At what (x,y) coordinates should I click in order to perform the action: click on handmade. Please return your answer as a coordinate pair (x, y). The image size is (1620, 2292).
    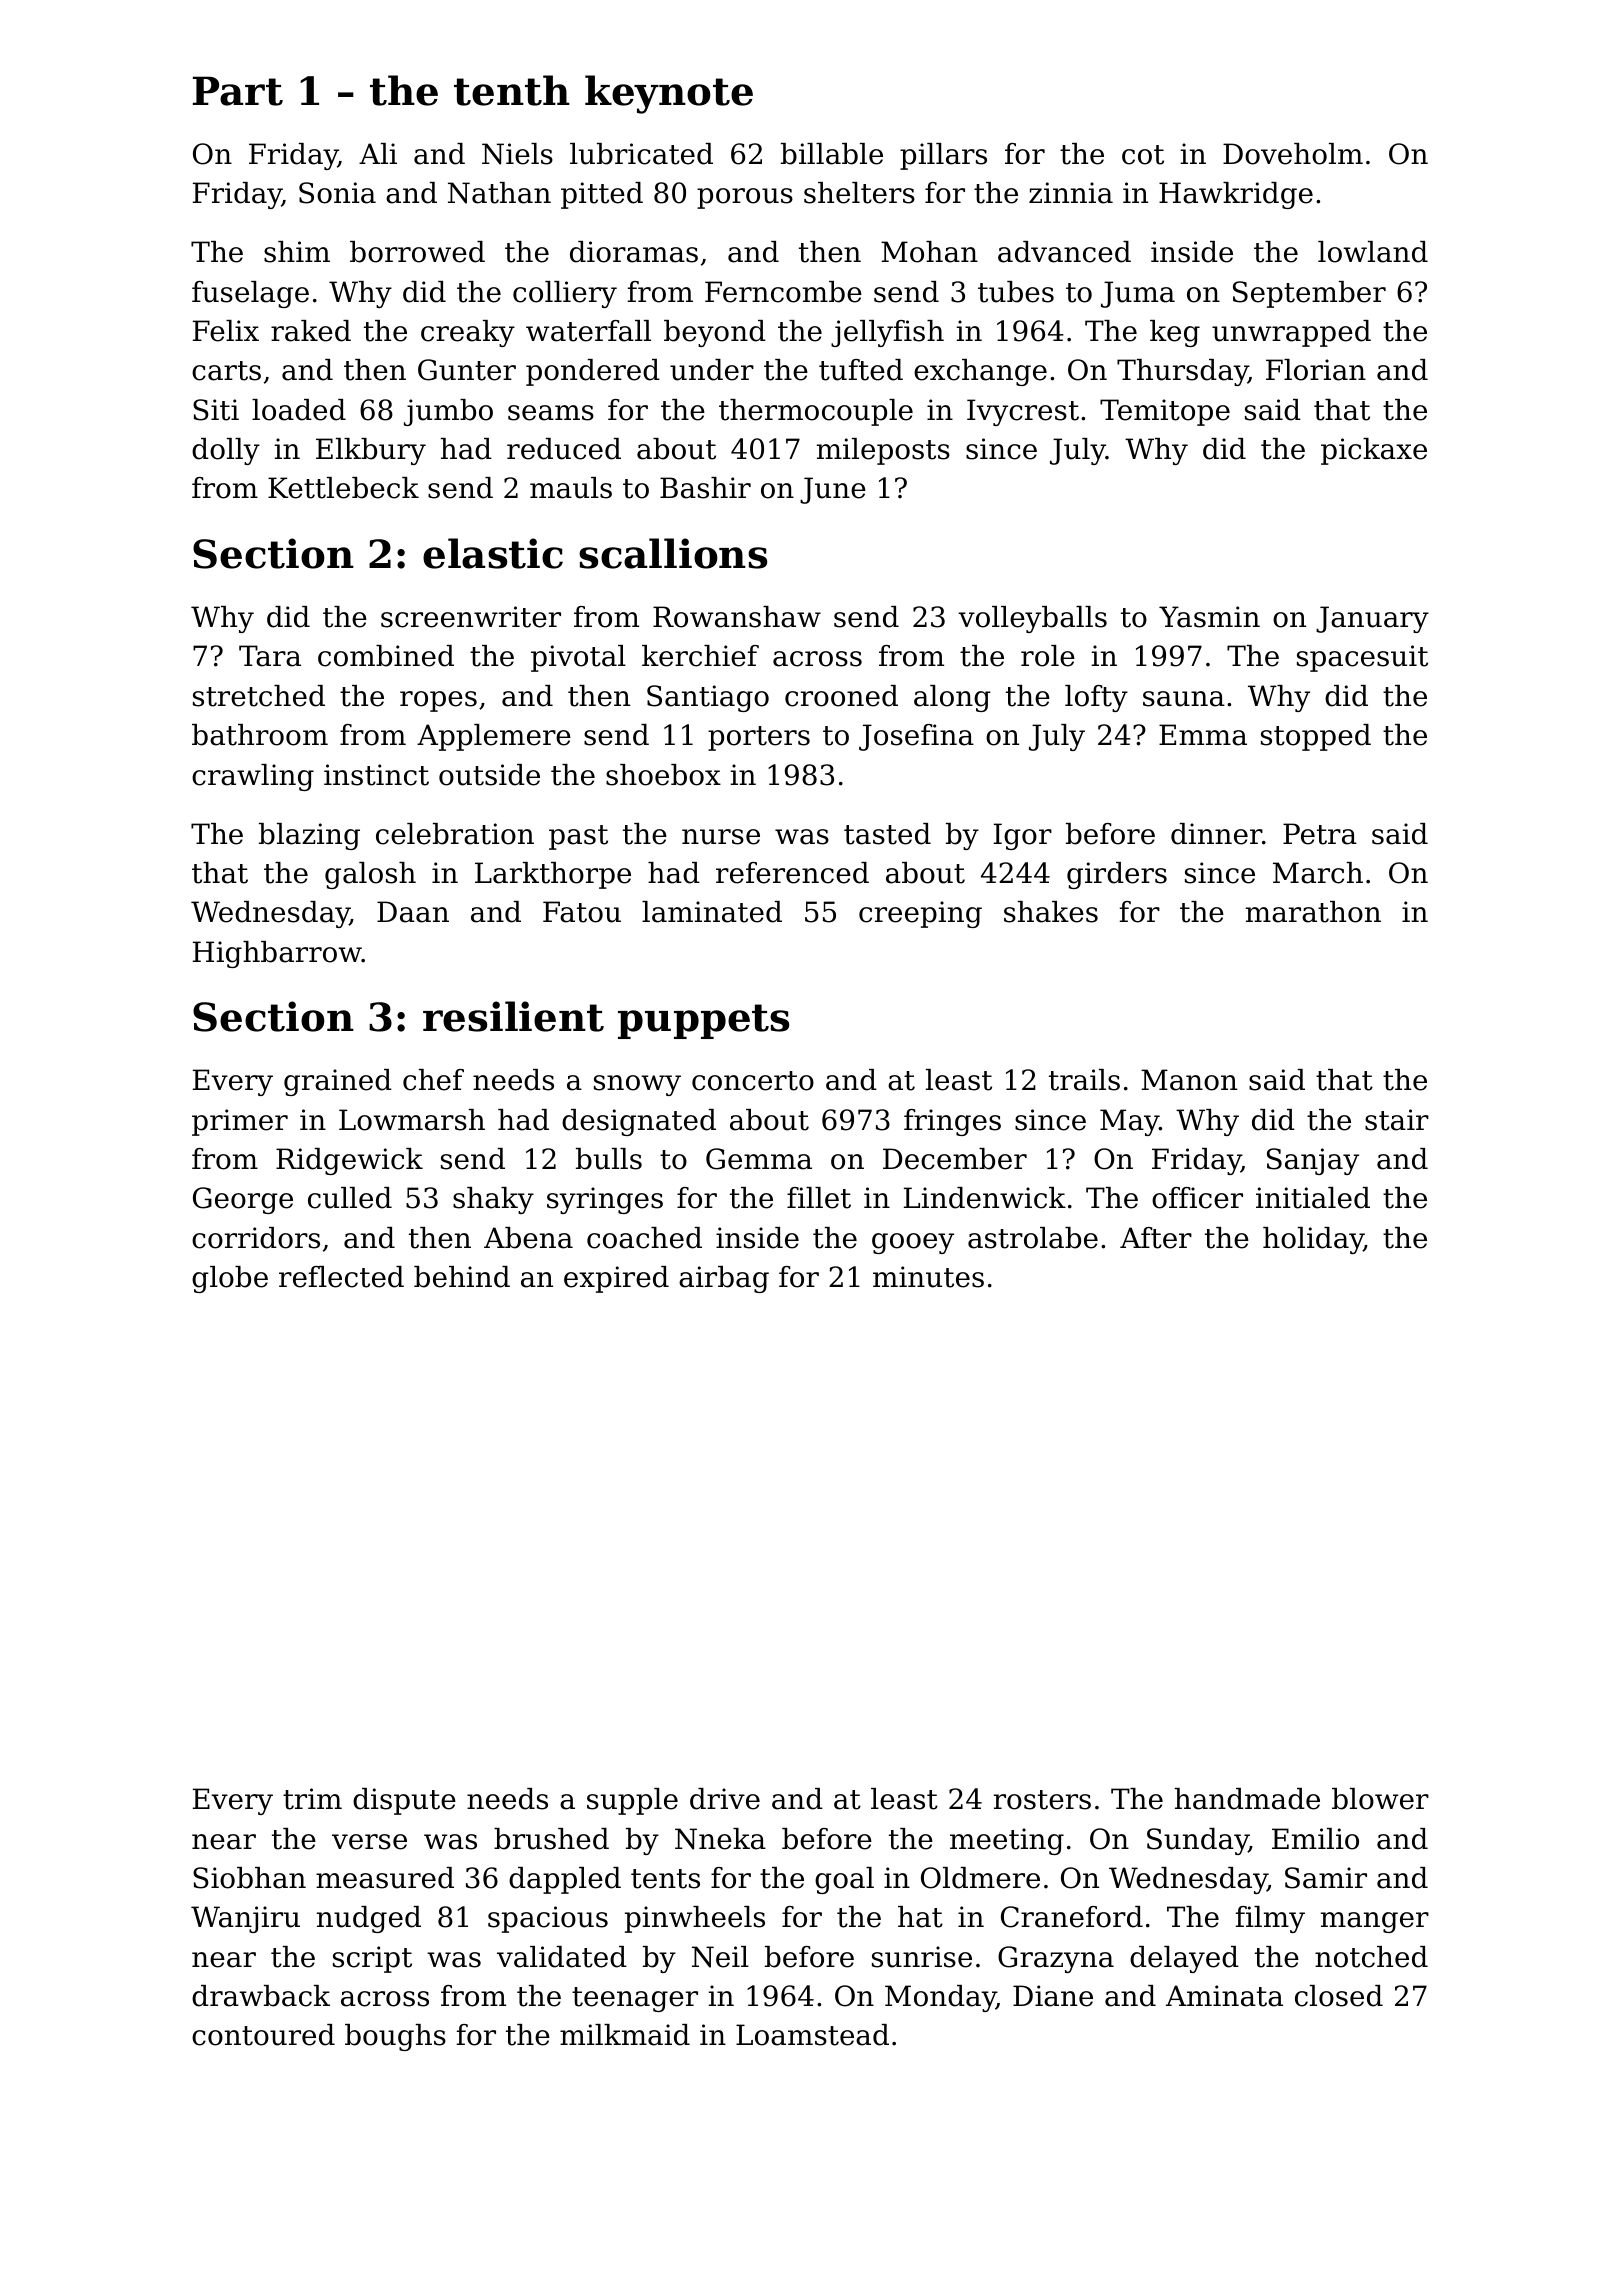
    Looking at the image, I should click on (1247, 1799).
